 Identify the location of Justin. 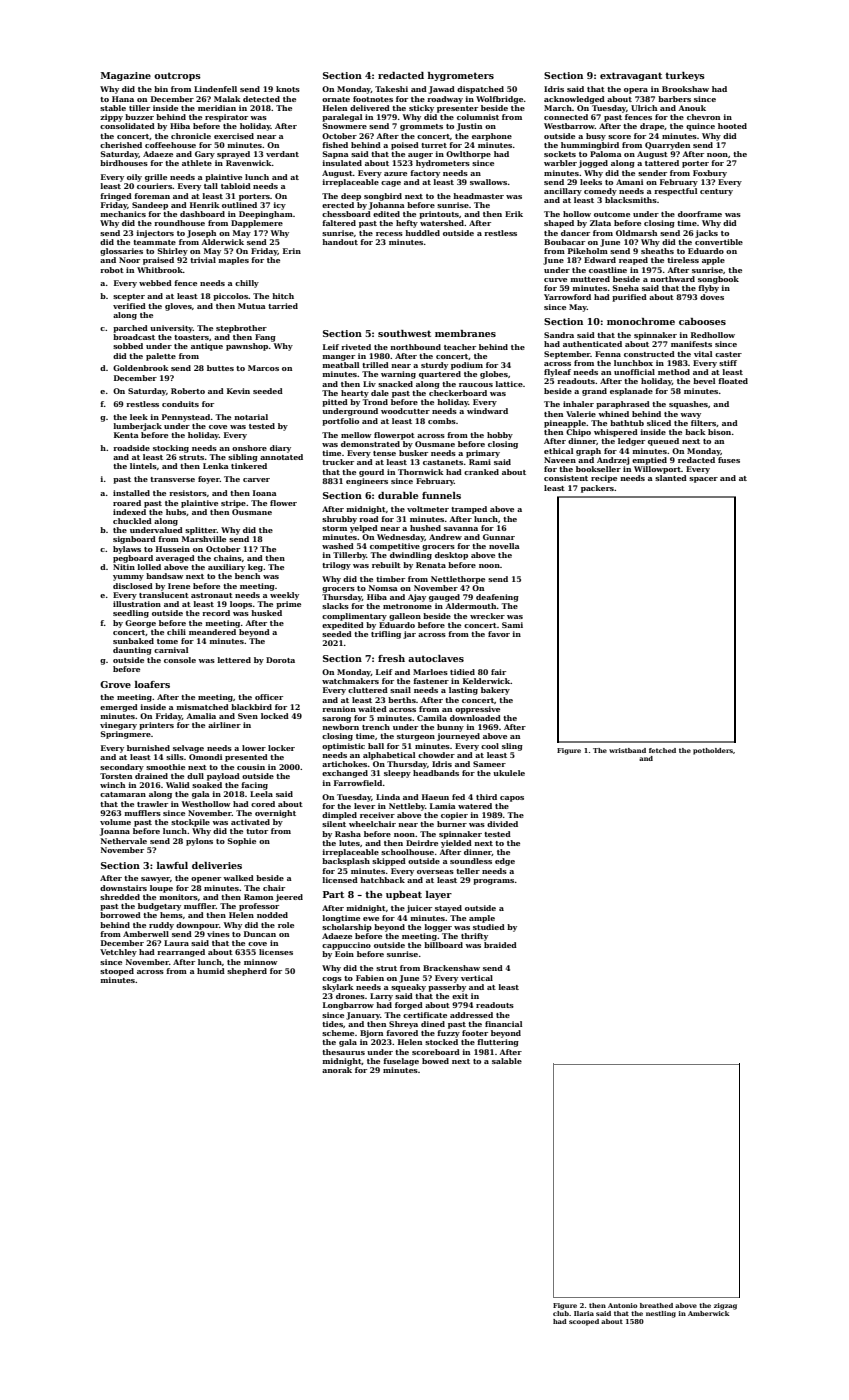
(469, 127).
